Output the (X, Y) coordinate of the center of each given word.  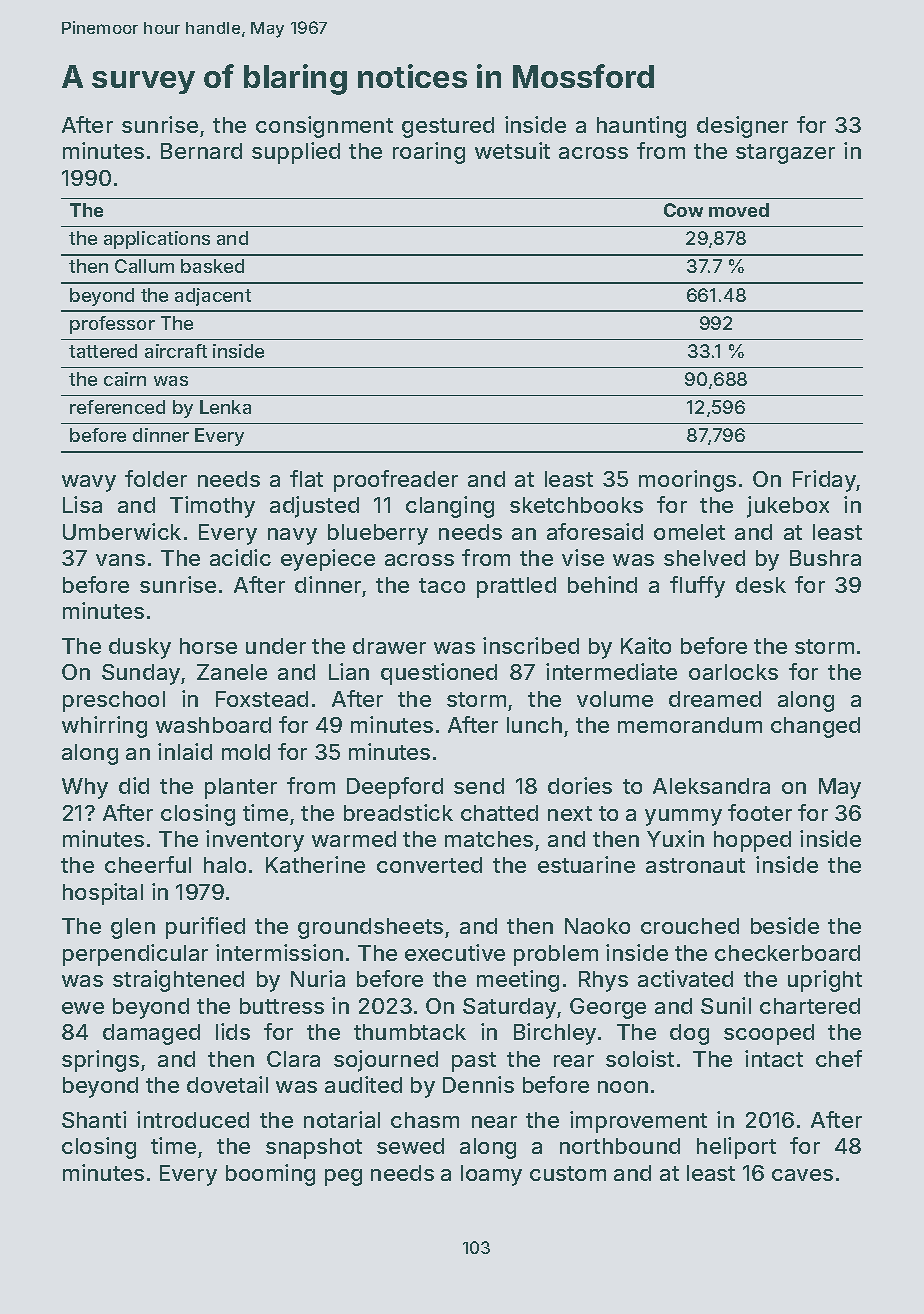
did (134, 785)
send (479, 786)
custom (568, 1173)
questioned (439, 674)
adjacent (213, 297)
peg (343, 1177)
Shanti (94, 1119)
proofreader (396, 481)
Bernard (201, 151)
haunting (641, 127)
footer (760, 812)
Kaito (646, 645)
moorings (687, 481)
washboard (213, 725)
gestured (448, 127)
